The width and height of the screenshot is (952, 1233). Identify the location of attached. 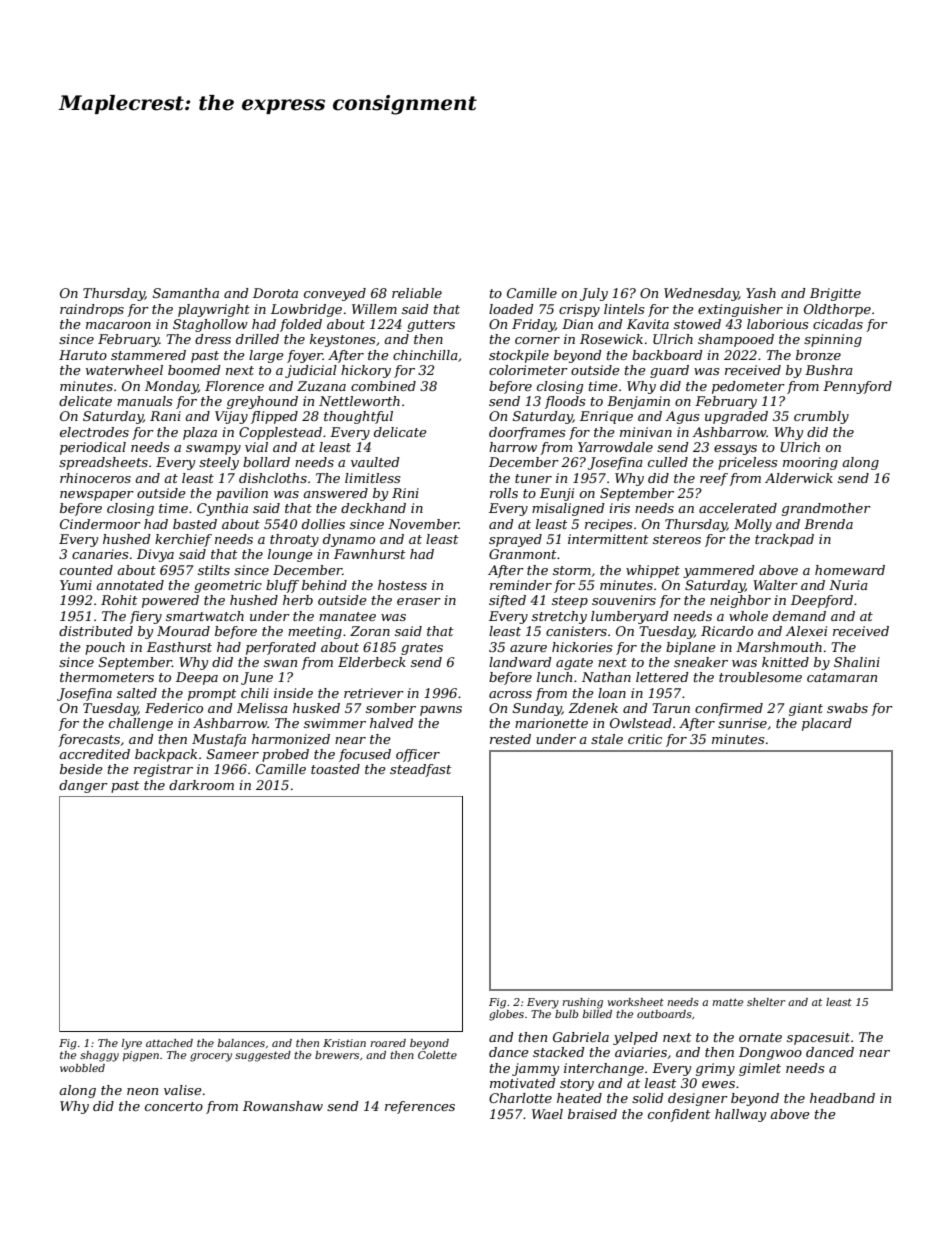
(169, 1043).
